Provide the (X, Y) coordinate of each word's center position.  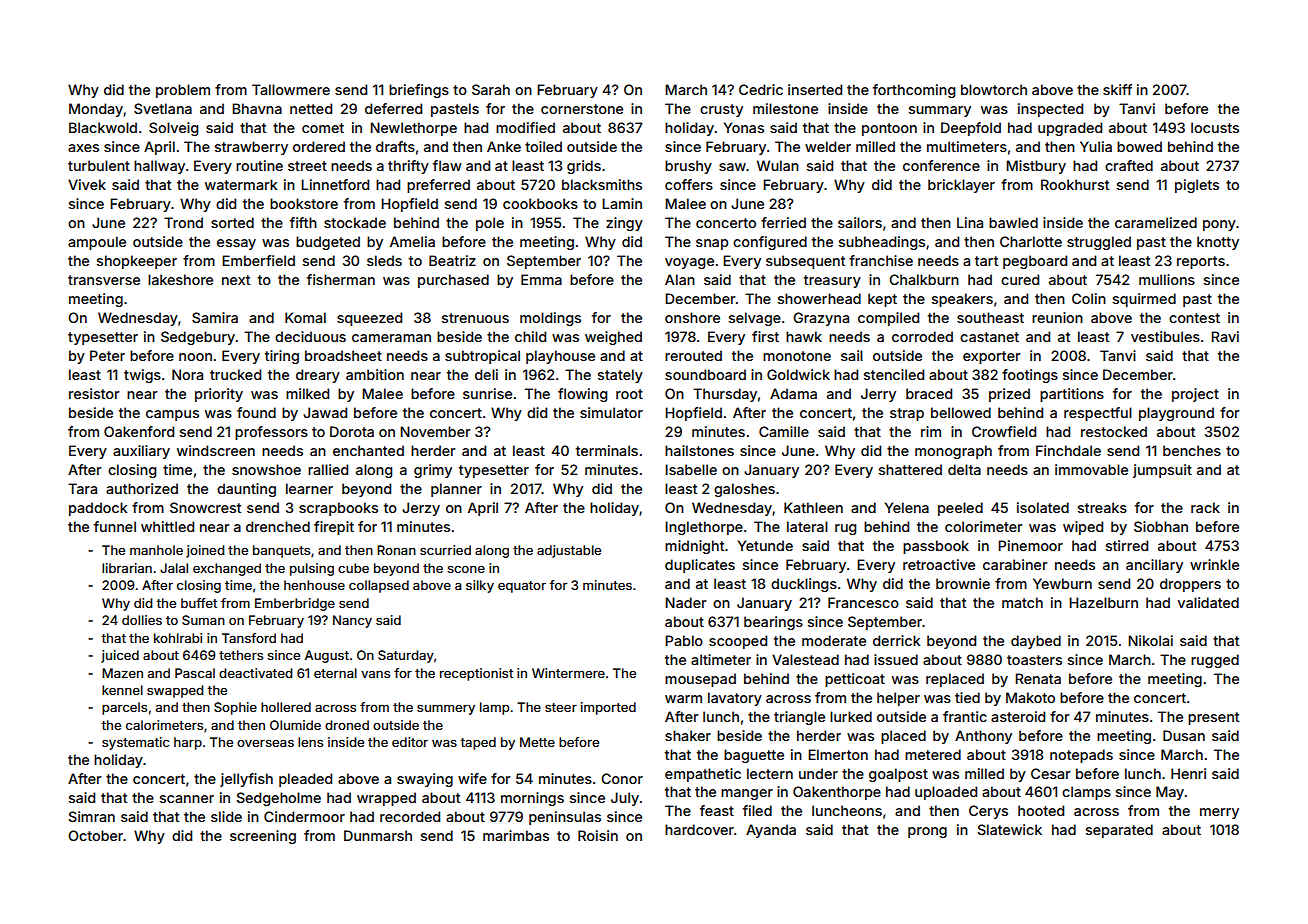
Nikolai (1150, 640)
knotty (1218, 243)
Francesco (863, 602)
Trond (183, 222)
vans (375, 674)
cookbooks (540, 203)
